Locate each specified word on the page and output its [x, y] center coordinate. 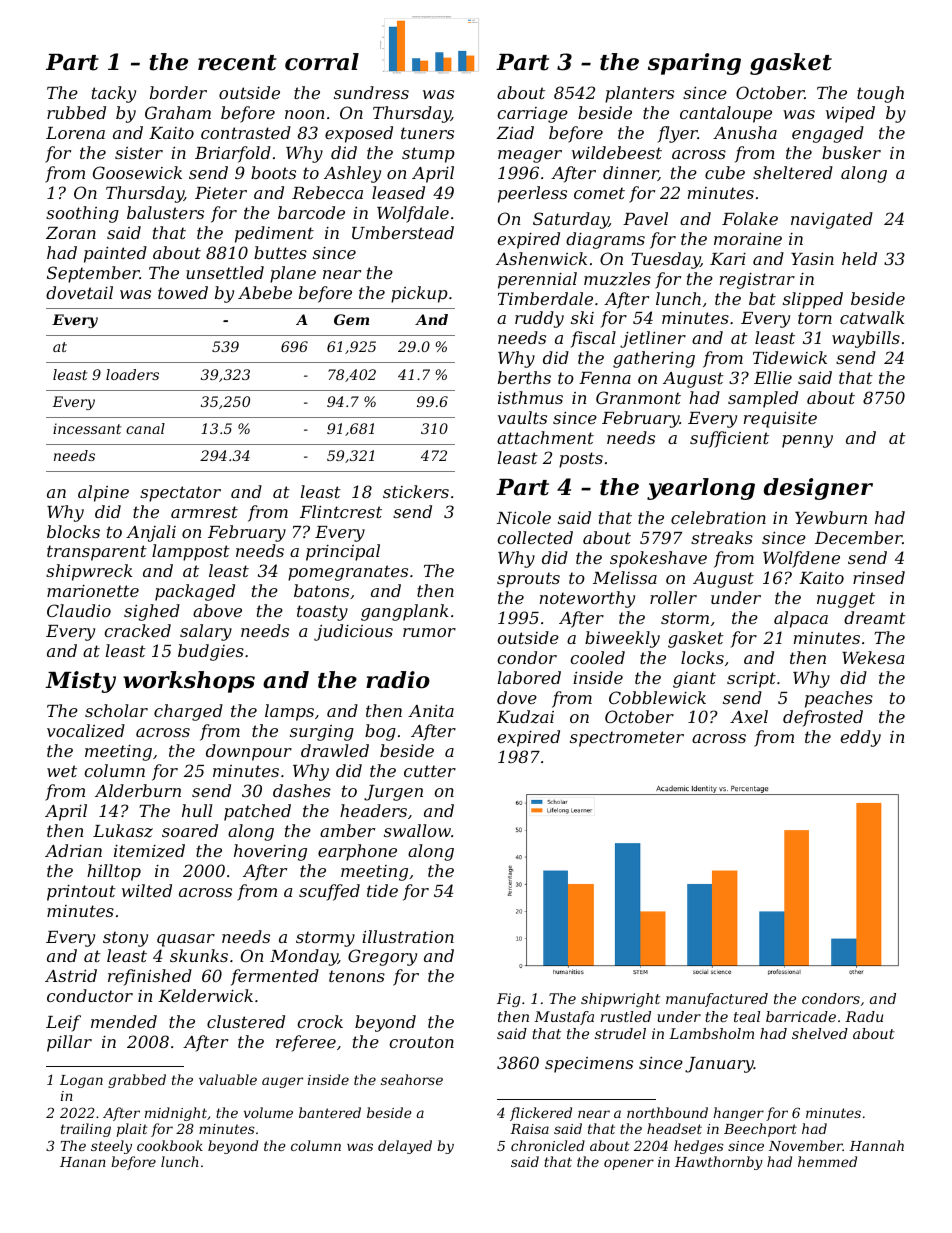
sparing [694, 64]
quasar [186, 940]
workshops [189, 682]
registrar [757, 281]
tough [880, 94]
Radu [864, 1016]
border [178, 92]
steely [111, 1147]
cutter [430, 771]
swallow [417, 830]
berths [524, 377]
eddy [860, 738]
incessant [87, 428]
